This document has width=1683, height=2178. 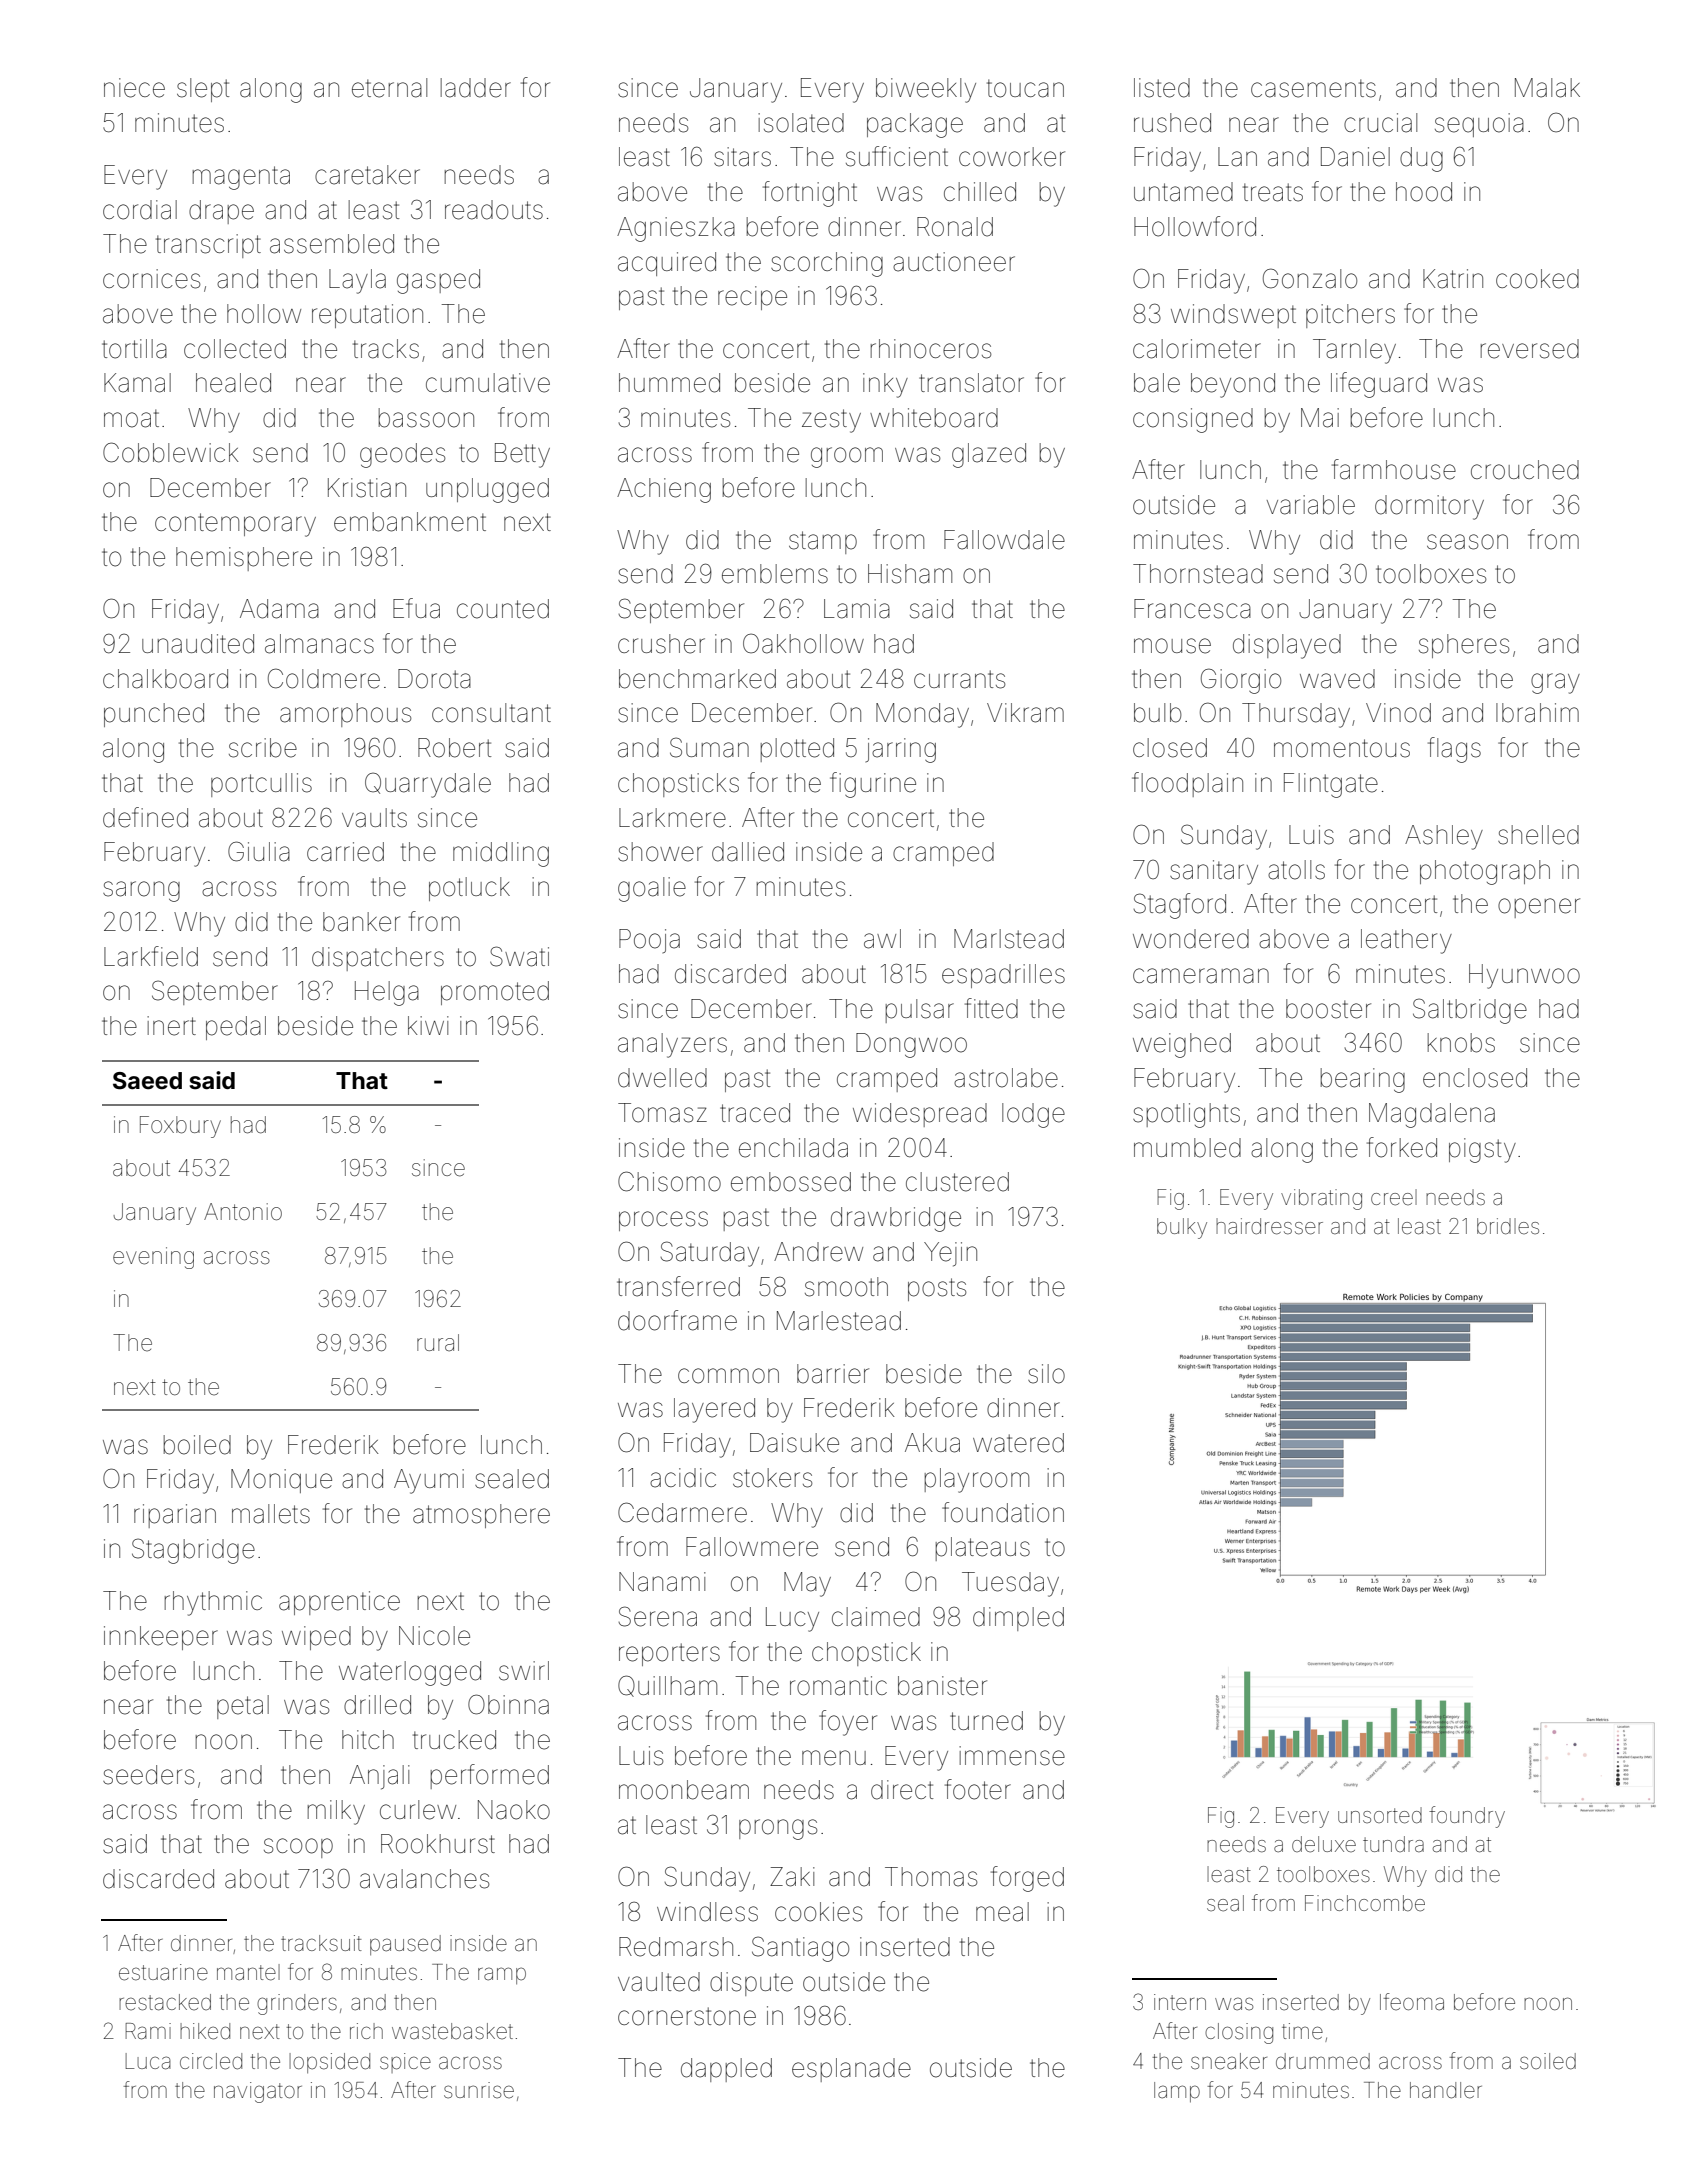 What do you see at coordinates (1324, 1844) in the document?
I see `deluxe` at bounding box center [1324, 1844].
